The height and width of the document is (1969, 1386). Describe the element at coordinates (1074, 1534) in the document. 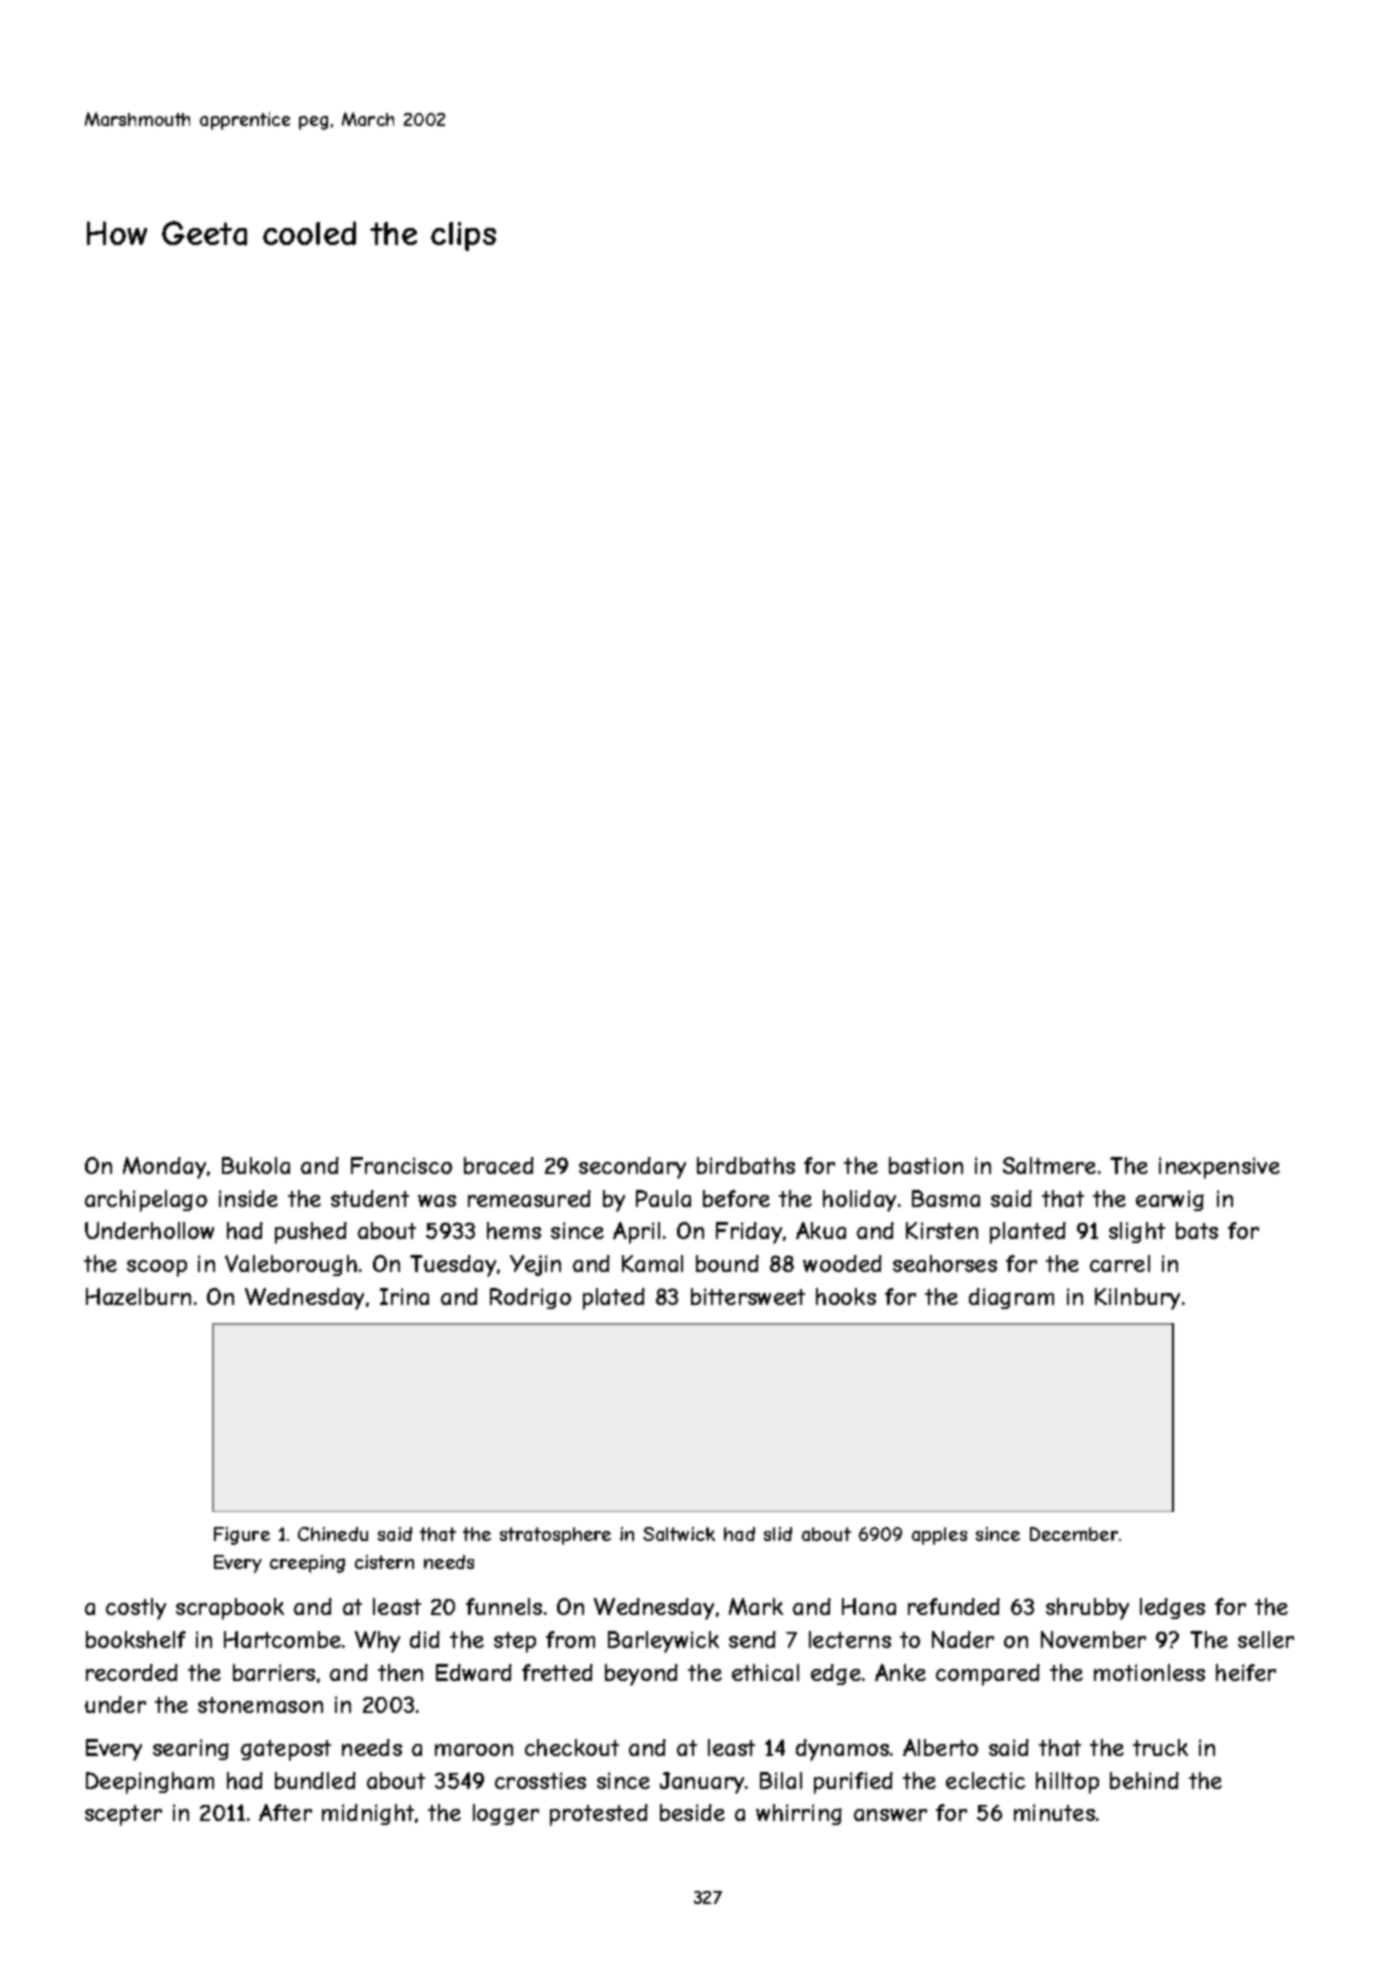

I see `December` at that location.
